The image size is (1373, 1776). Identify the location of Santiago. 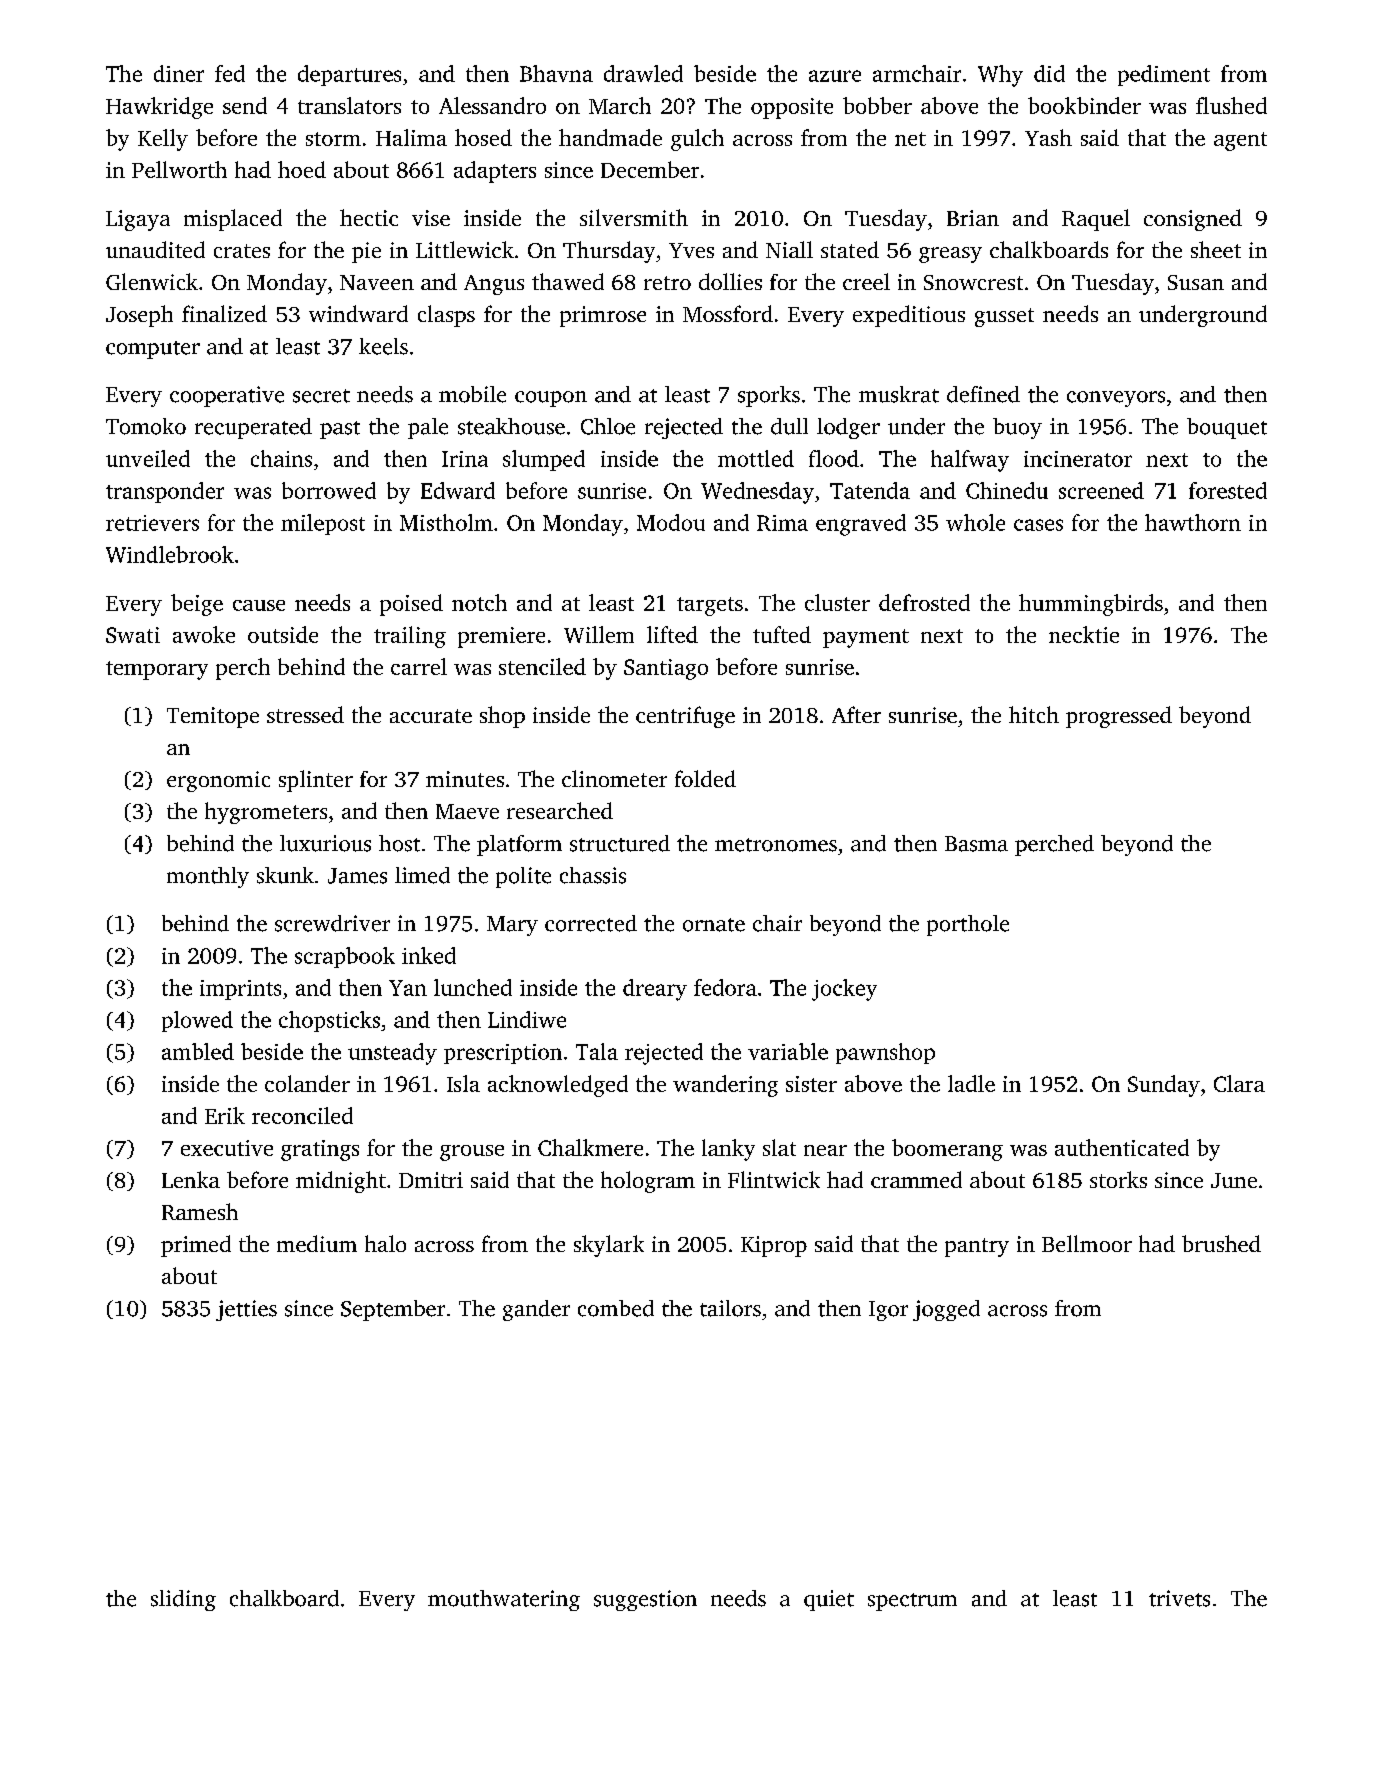
(666, 669).
